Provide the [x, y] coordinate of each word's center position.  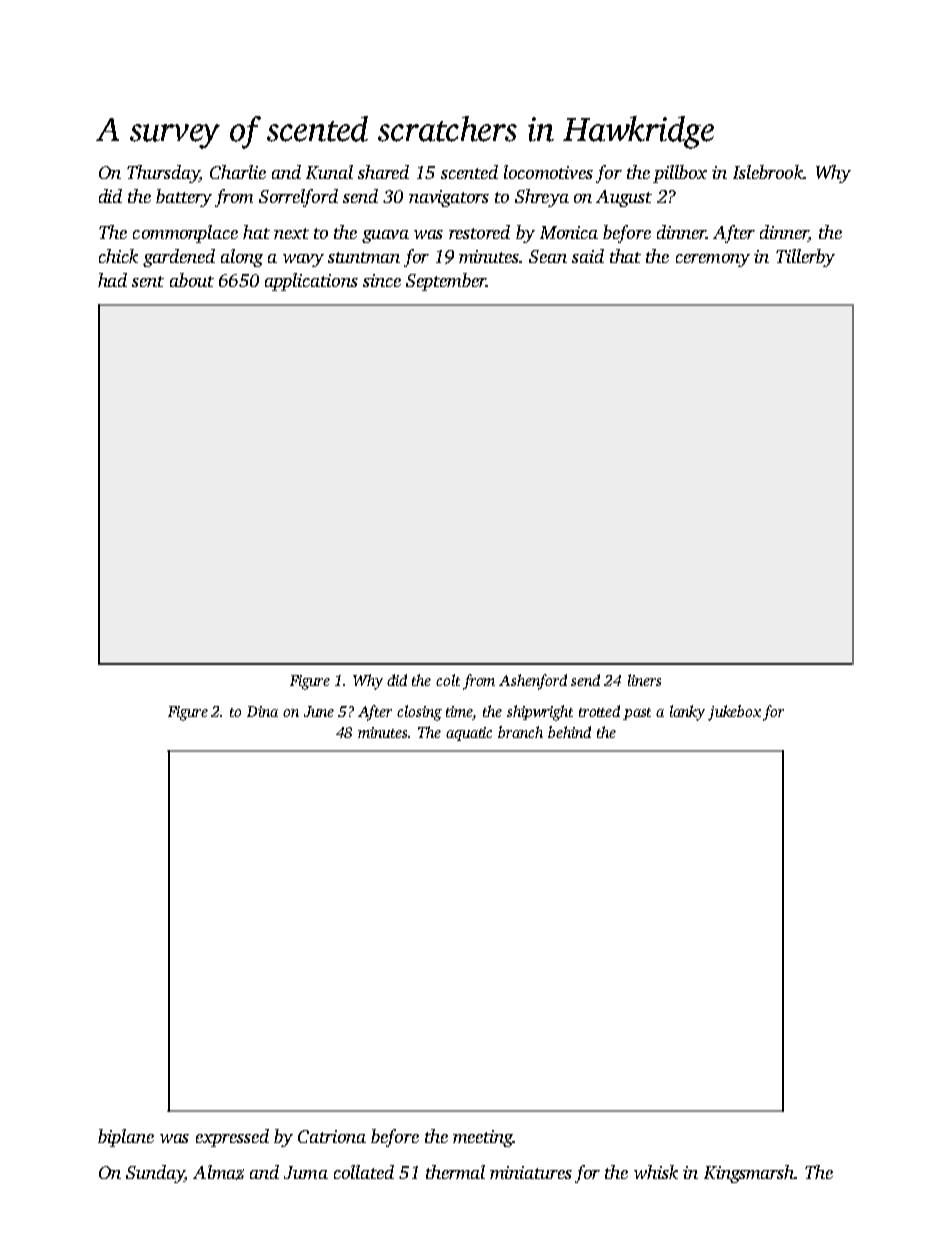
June [319, 711]
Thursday [163, 174]
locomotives [548, 172]
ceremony [713, 260]
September [446, 282]
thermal [455, 1172]
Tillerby [805, 258]
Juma [306, 1172]
